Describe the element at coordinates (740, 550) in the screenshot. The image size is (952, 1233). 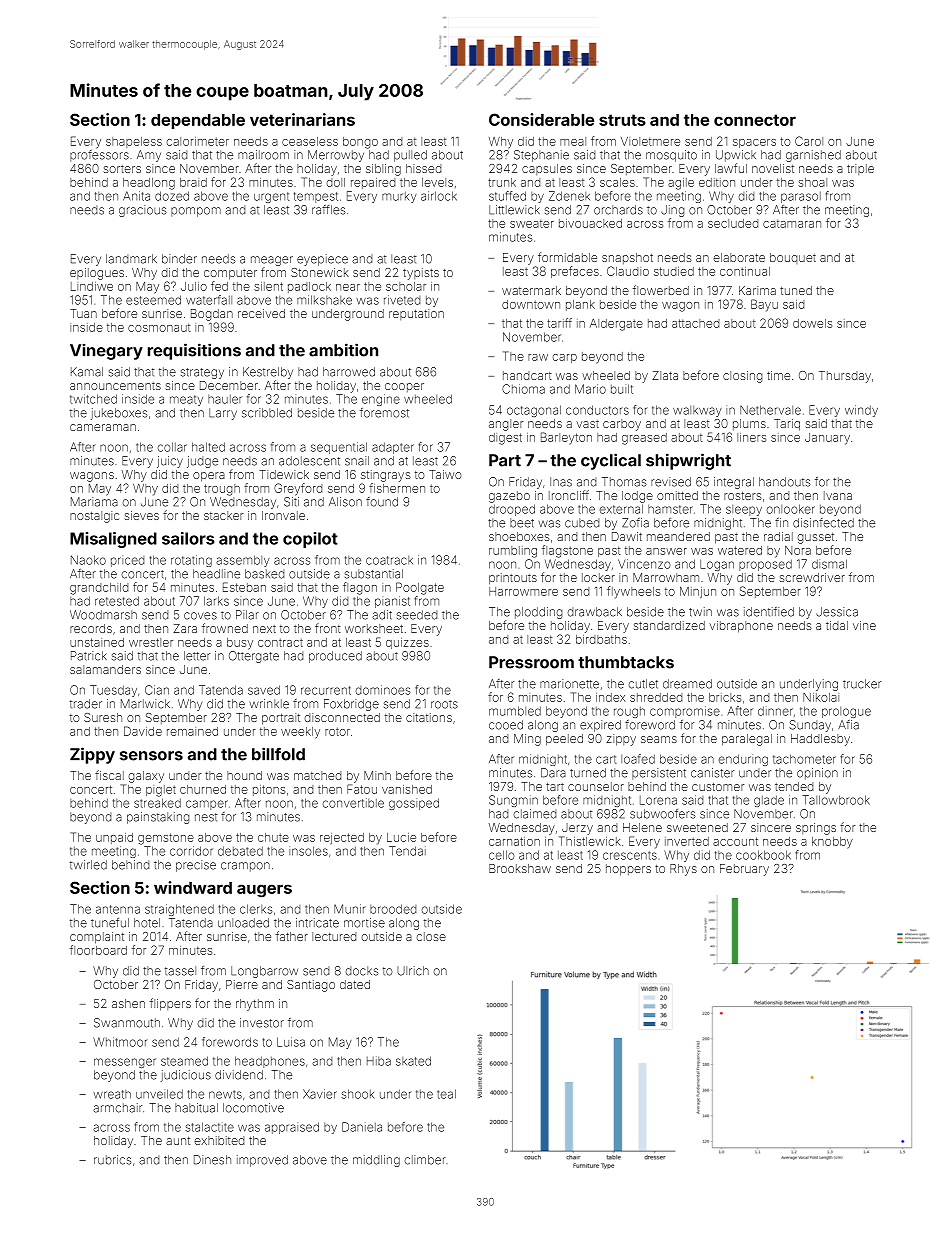
I see `watered` at that location.
